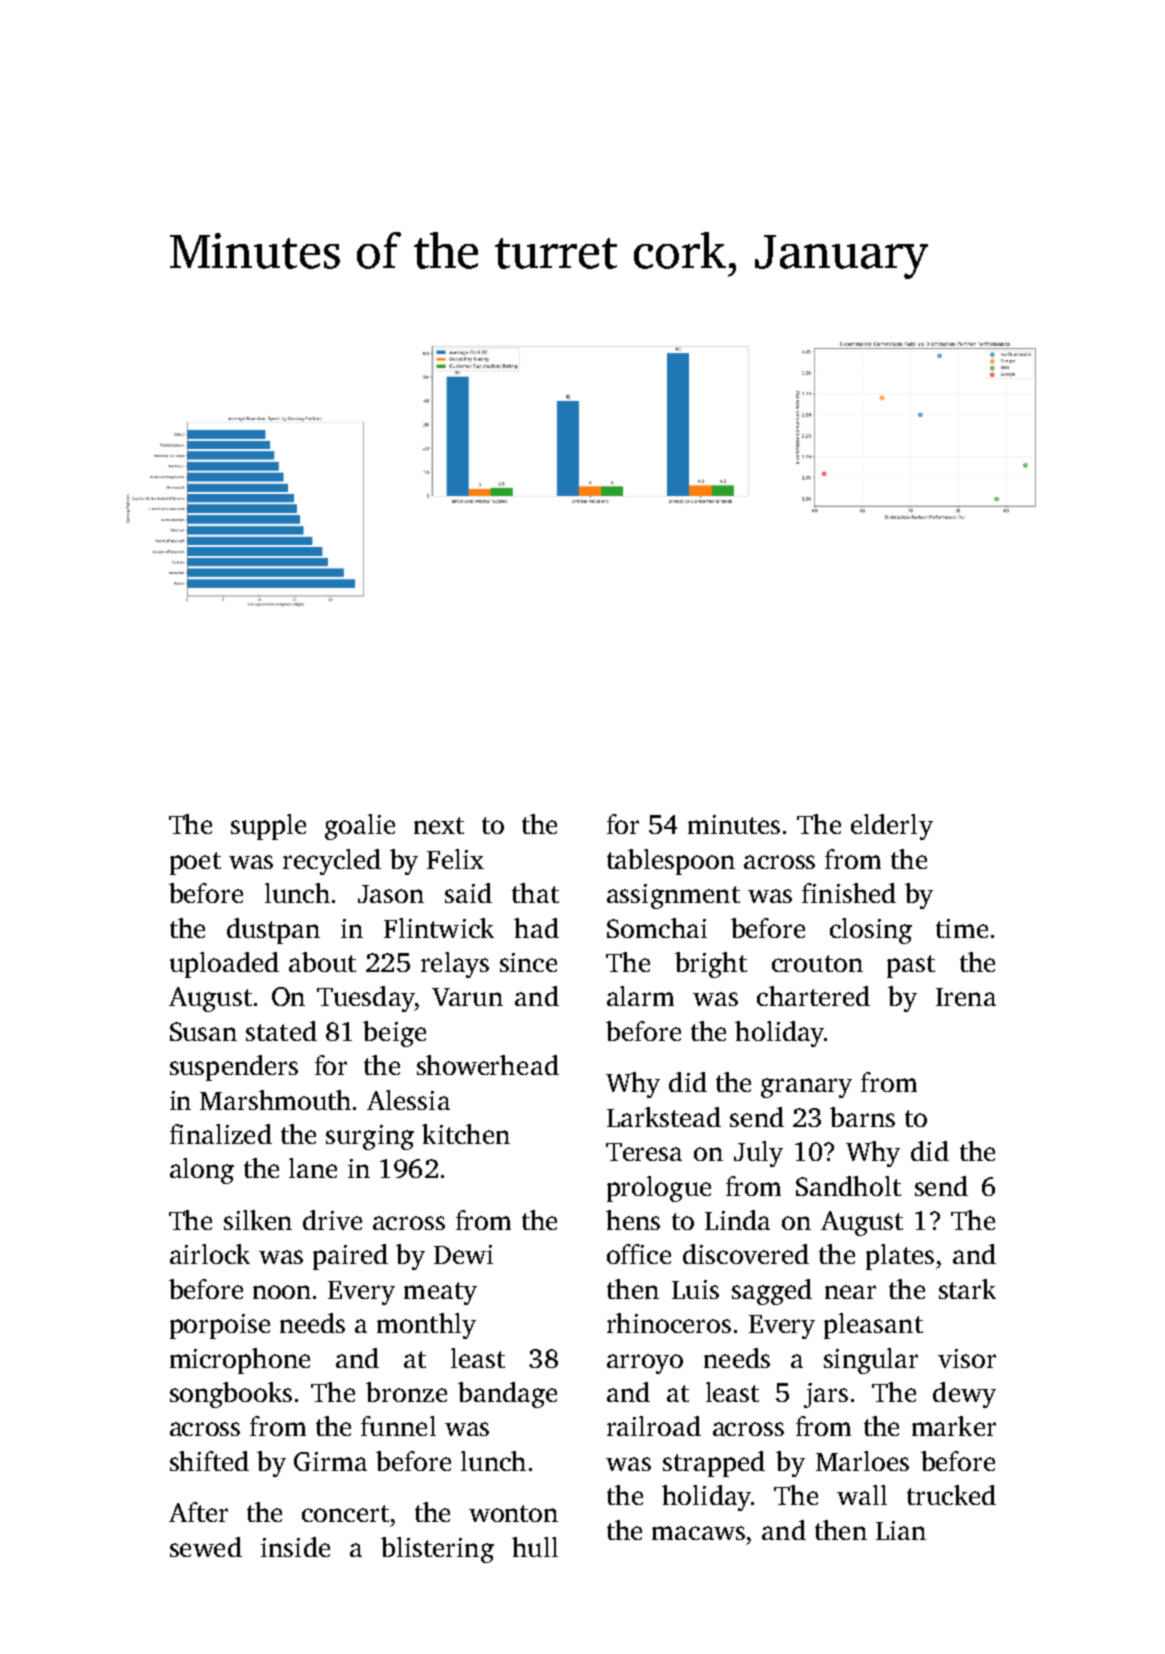 The height and width of the screenshot is (1654, 1165). What do you see at coordinates (806, 1088) in the screenshot?
I see `granary` at bounding box center [806, 1088].
